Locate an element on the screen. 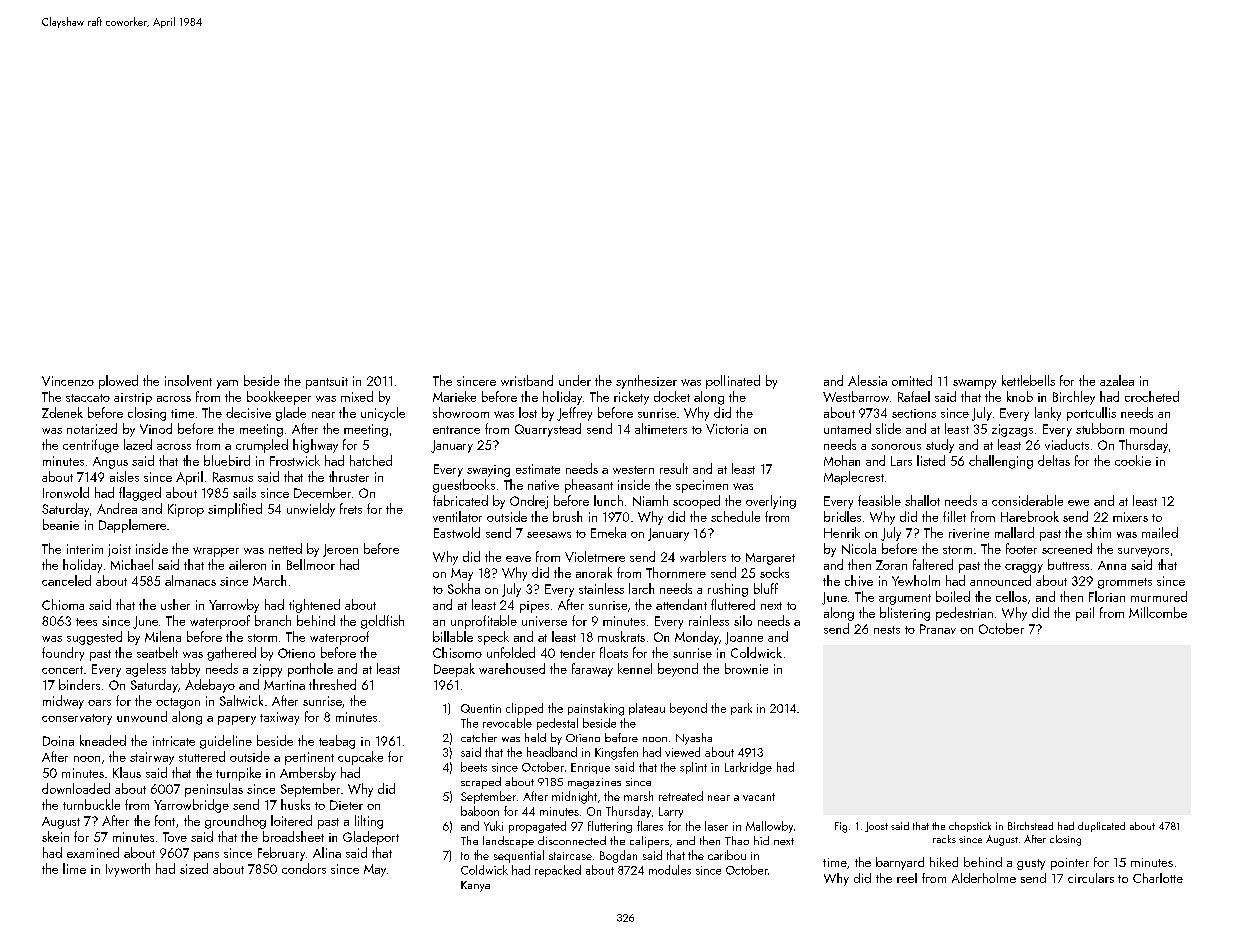 The height and width of the screenshot is (952, 1233). reel is located at coordinates (907, 878).
